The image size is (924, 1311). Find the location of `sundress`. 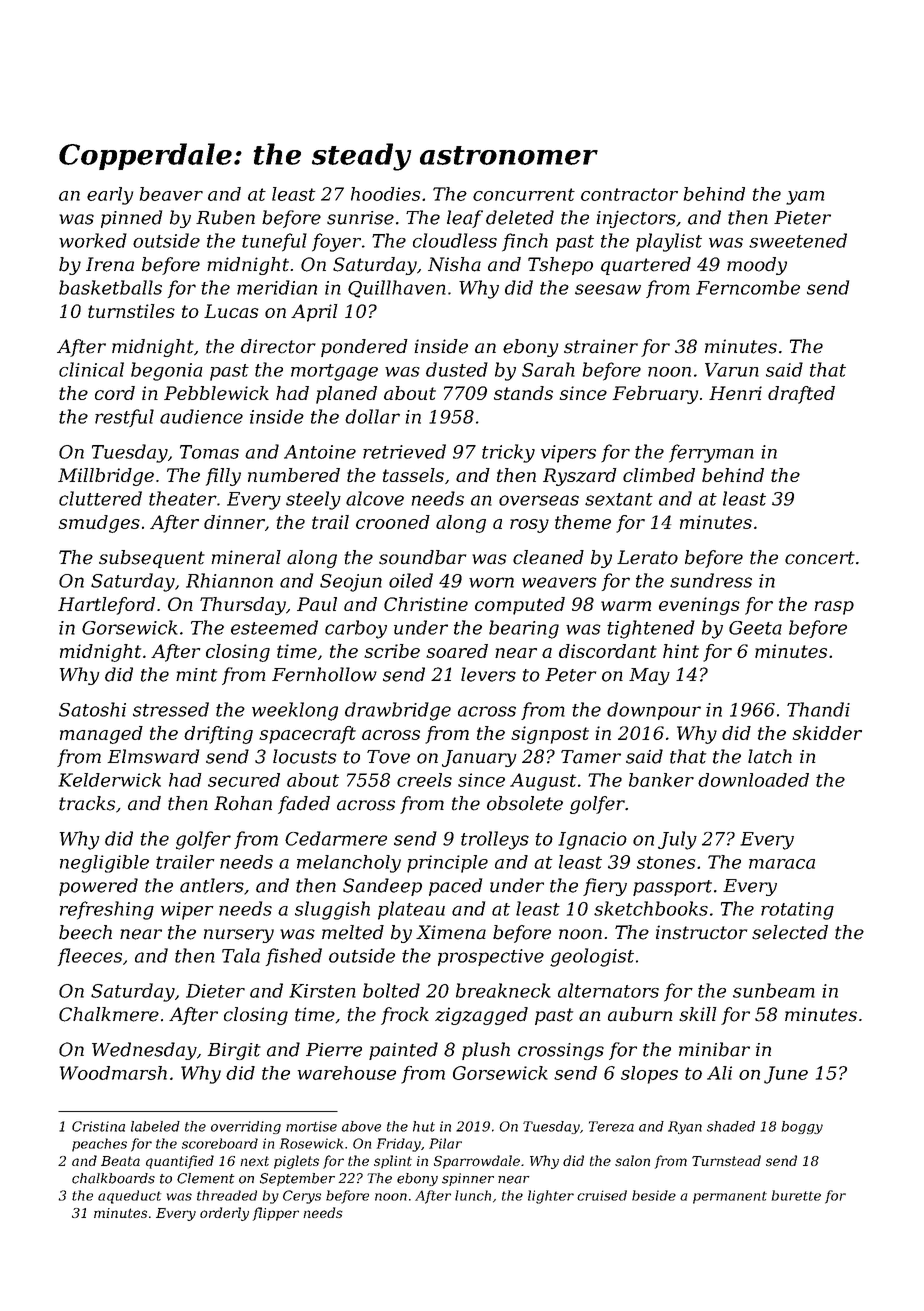

sundress is located at coordinates (711, 580).
